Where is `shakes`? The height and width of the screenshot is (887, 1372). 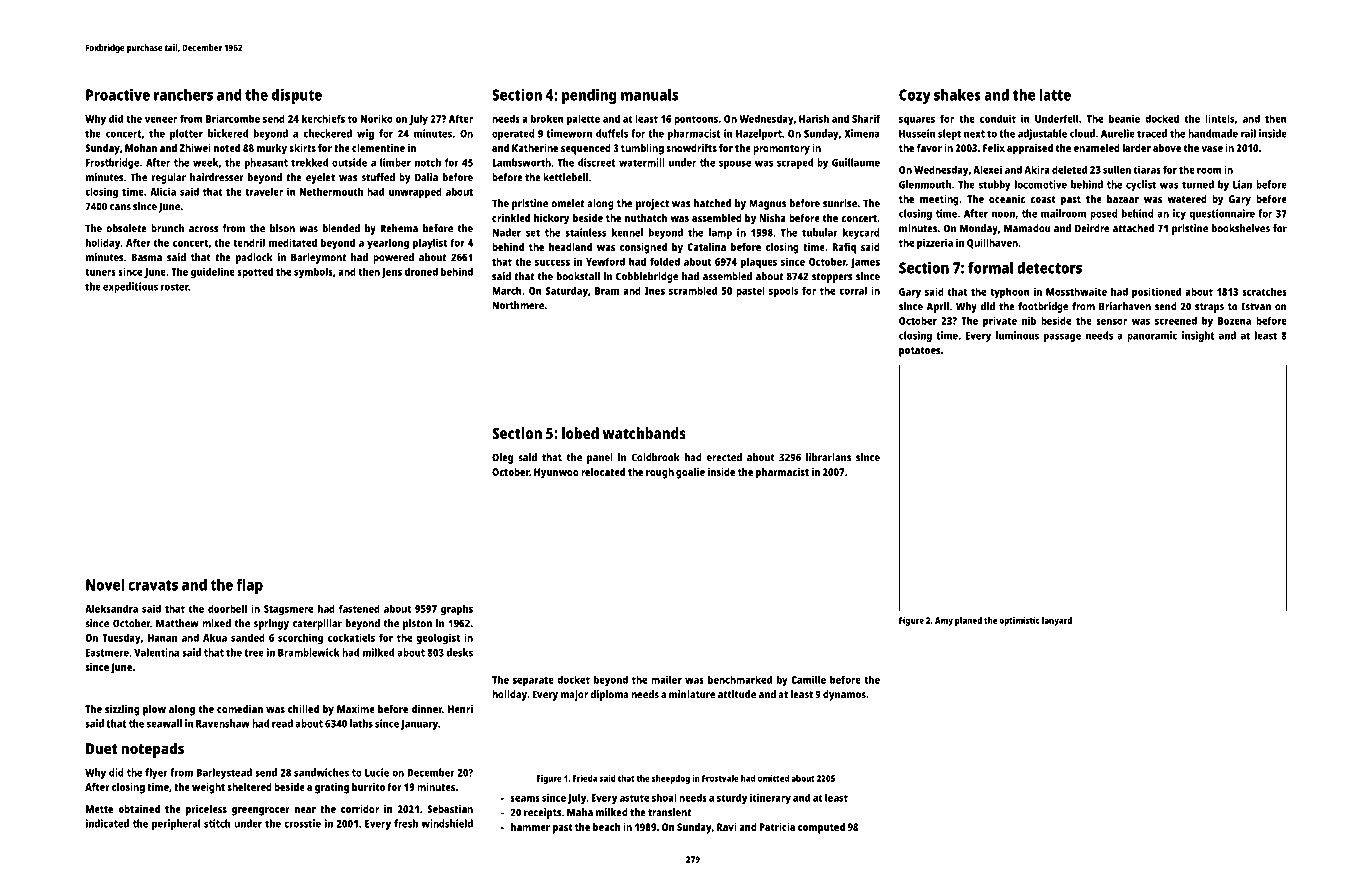 shakes is located at coordinates (957, 95).
